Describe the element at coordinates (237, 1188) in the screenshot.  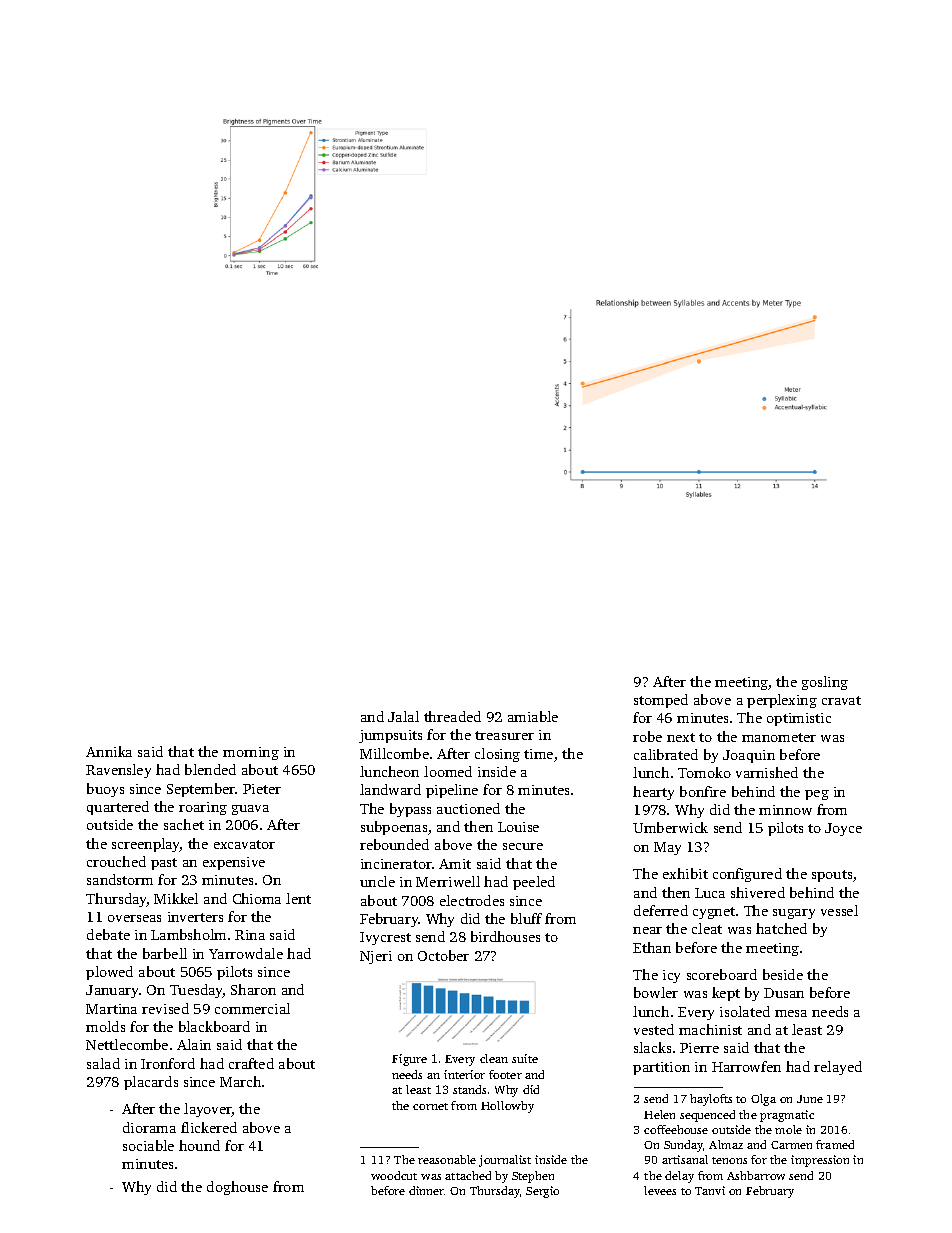
I see `doghouse` at that location.
